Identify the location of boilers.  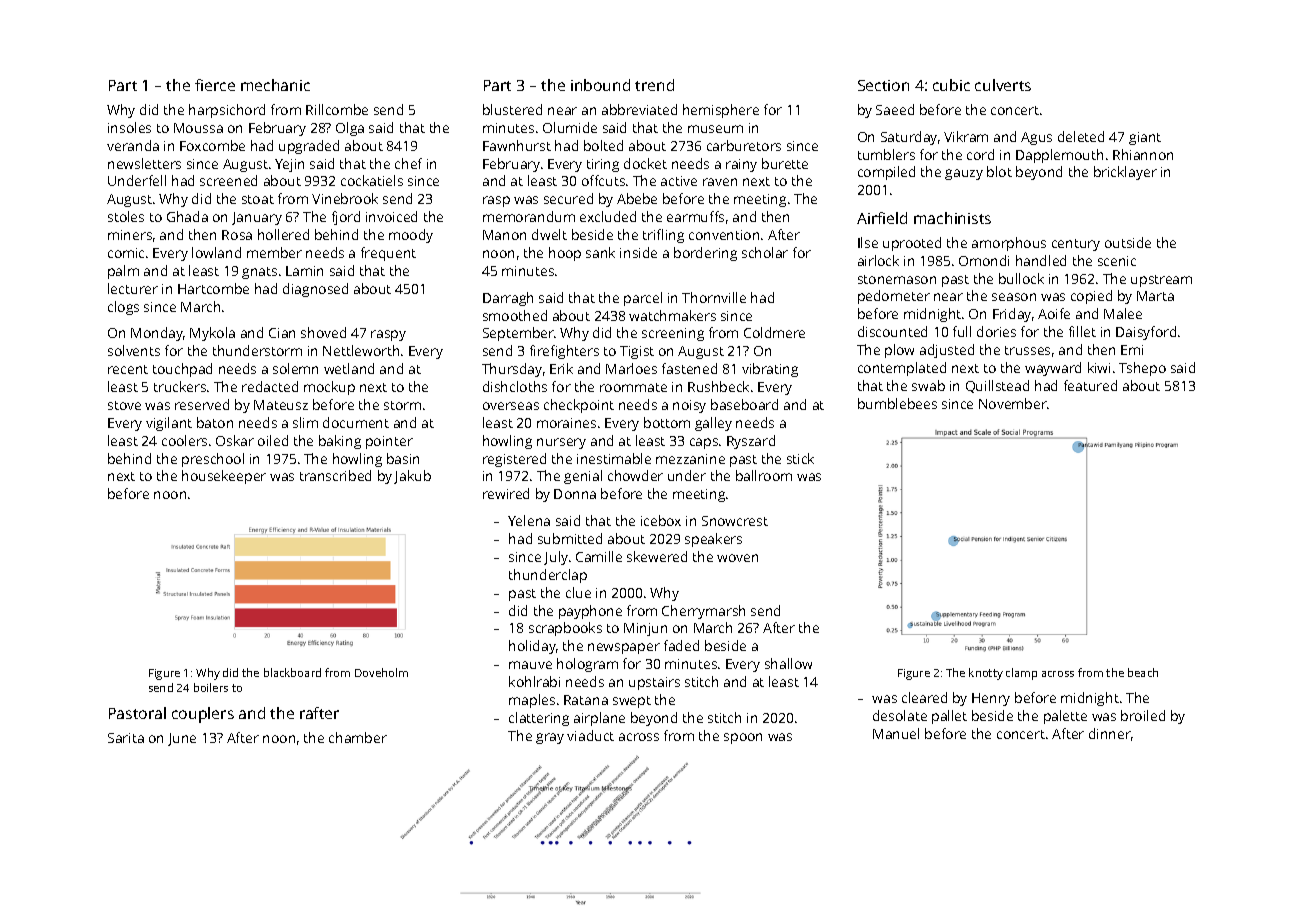
(211, 687).
